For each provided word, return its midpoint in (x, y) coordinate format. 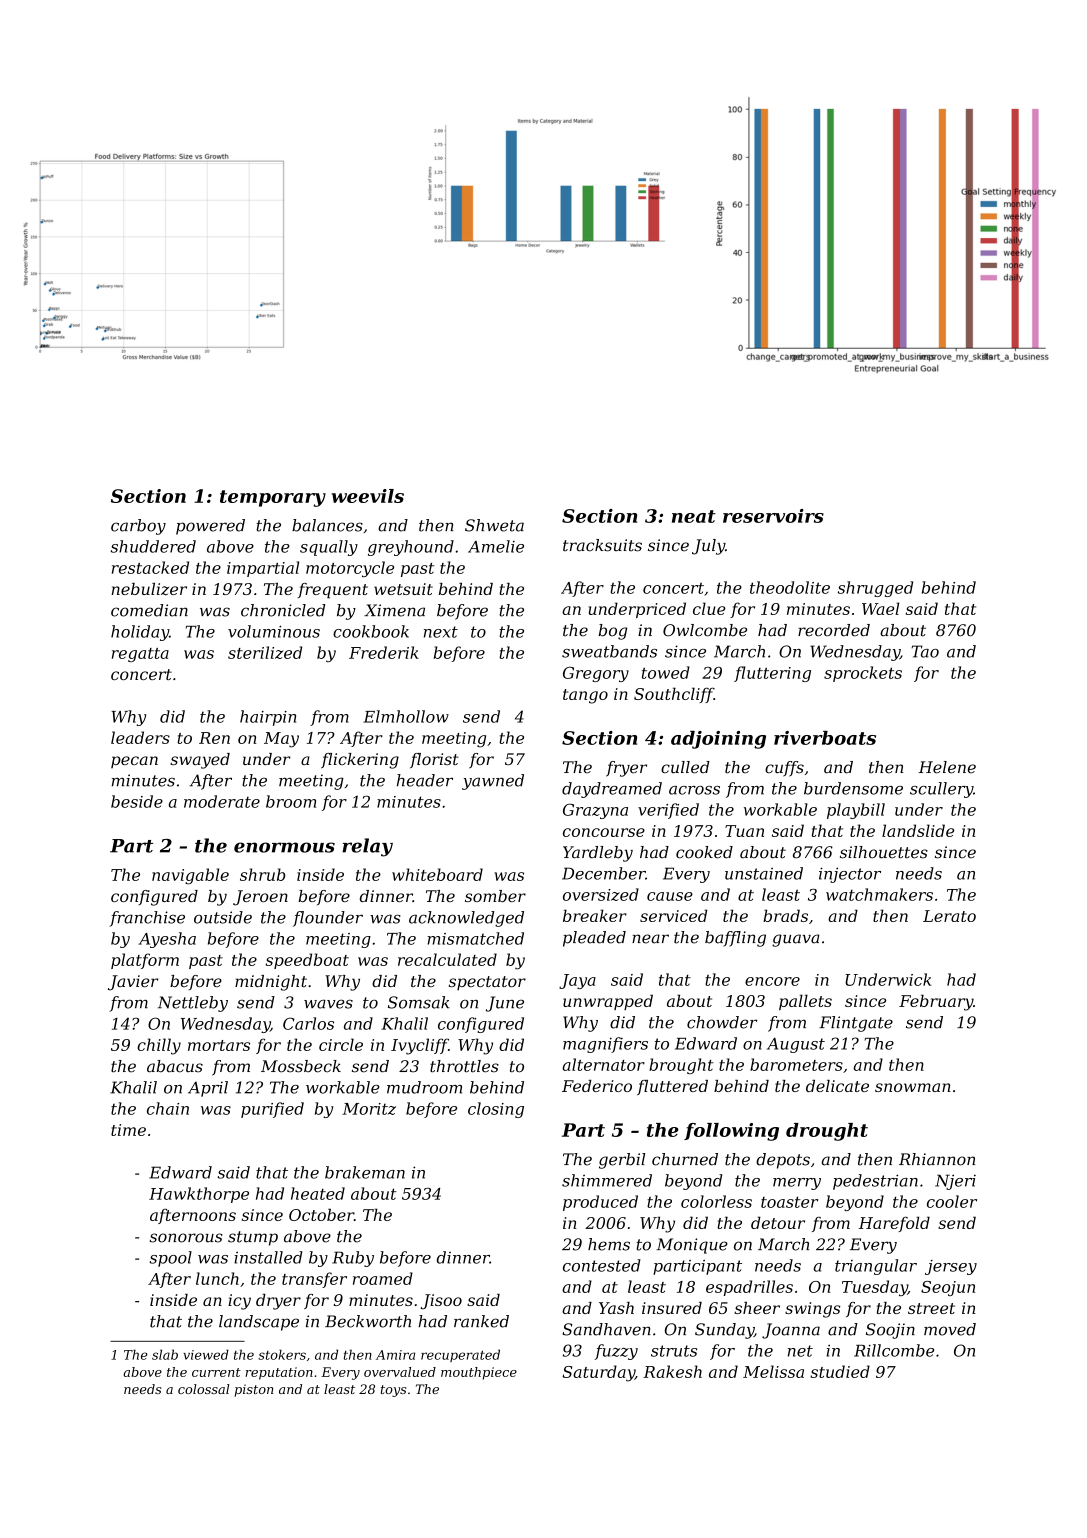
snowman (913, 1087)
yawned (493, 782)
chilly (159, 1046)
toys (393, 1391)
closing (496, 1110)
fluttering (772, 674)
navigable (190, 876)
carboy (138, 527)
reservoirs (773, 516)
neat (694, 516)
